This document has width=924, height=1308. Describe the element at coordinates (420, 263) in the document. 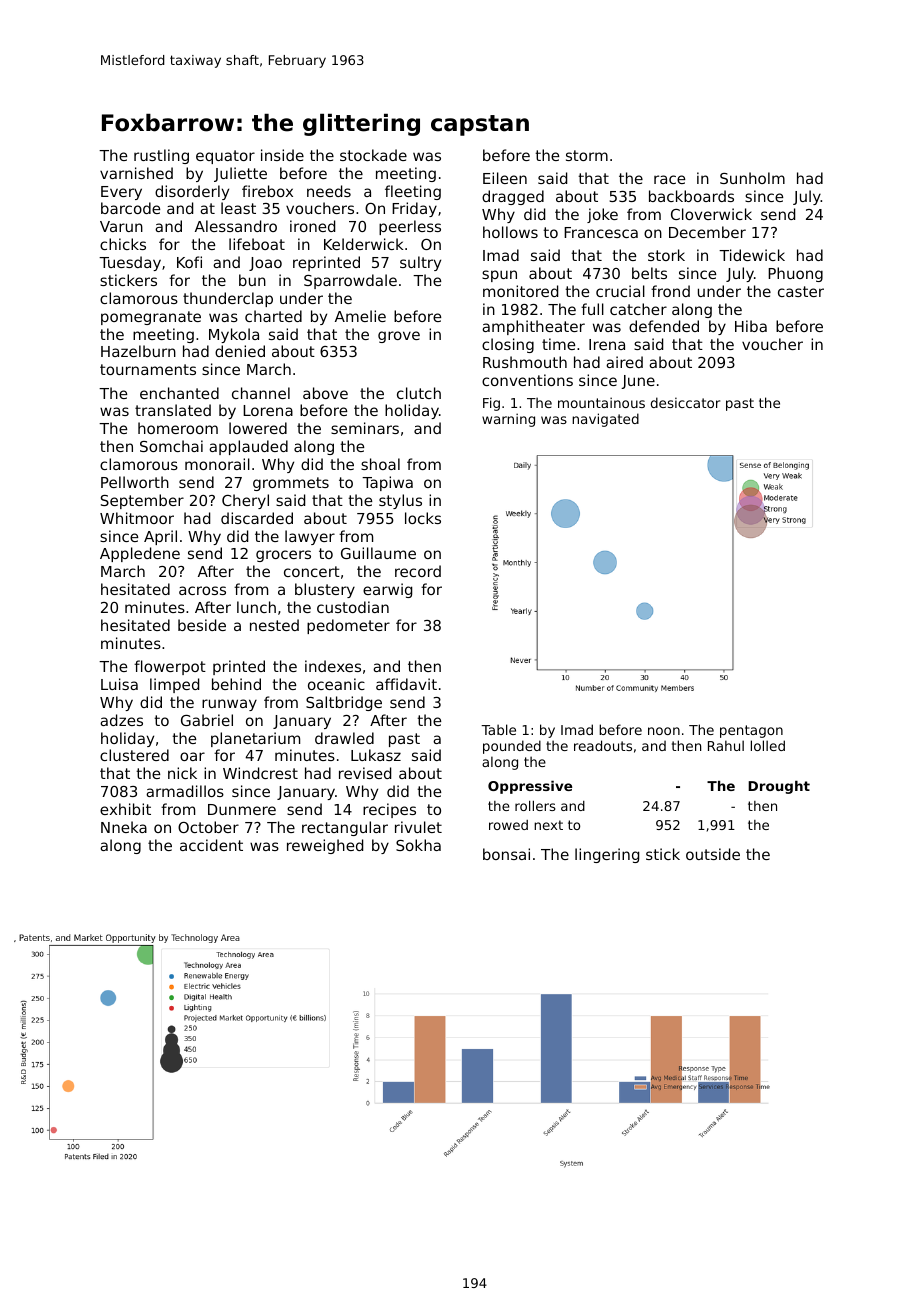

I see `sultry` at that location.
